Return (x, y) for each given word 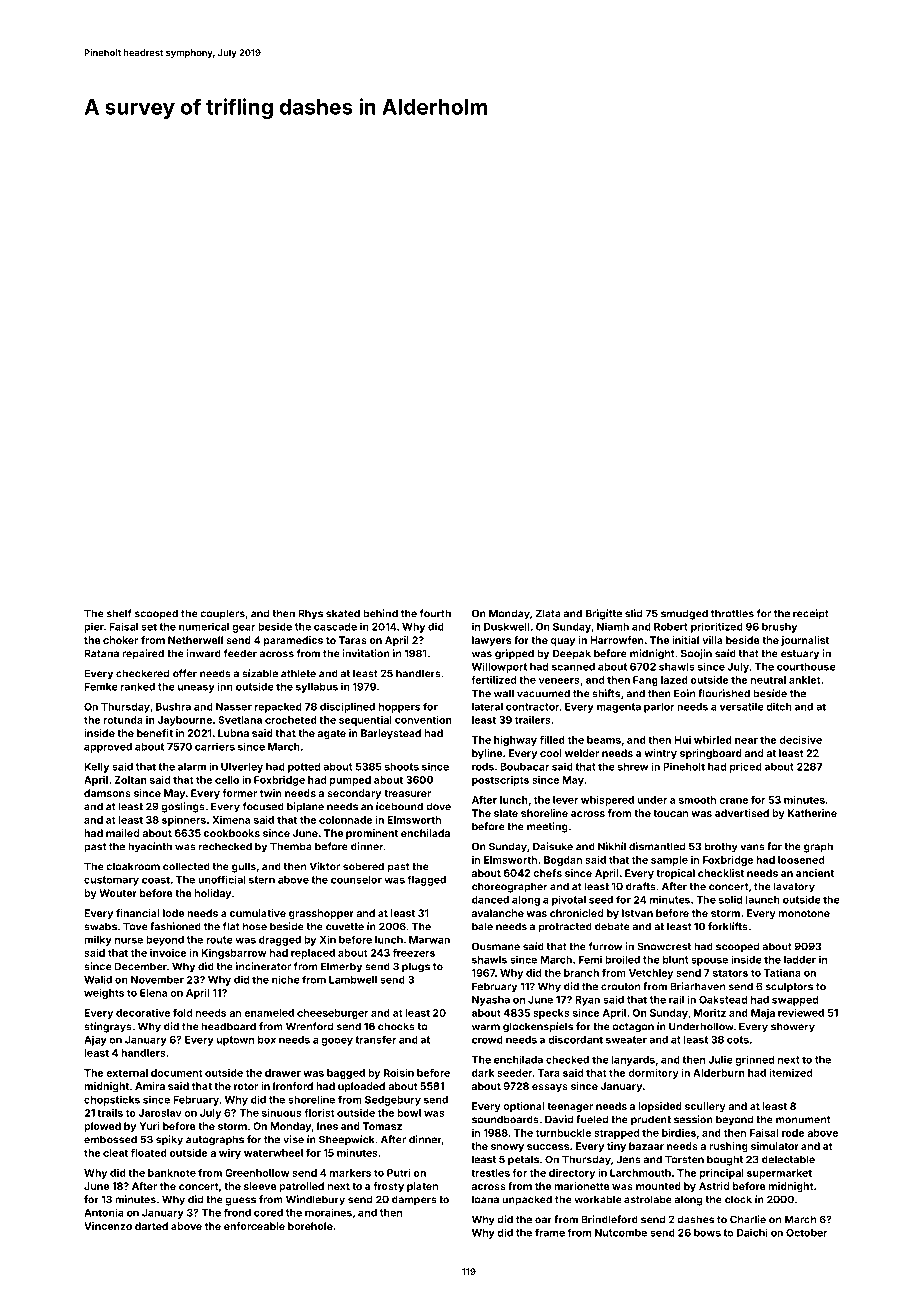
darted (151, 1226)
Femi (590, 959)
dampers (414, 1200)
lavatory (794, 887)
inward (204, 653)
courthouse (806, 667)
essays (550, 1088)
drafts (641, 886)
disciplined (347, 707)
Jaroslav (160, 1113)
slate (506, 813)
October (807, 1233)
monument (803, 1120)
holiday (213, 894)
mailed (122, 833)
